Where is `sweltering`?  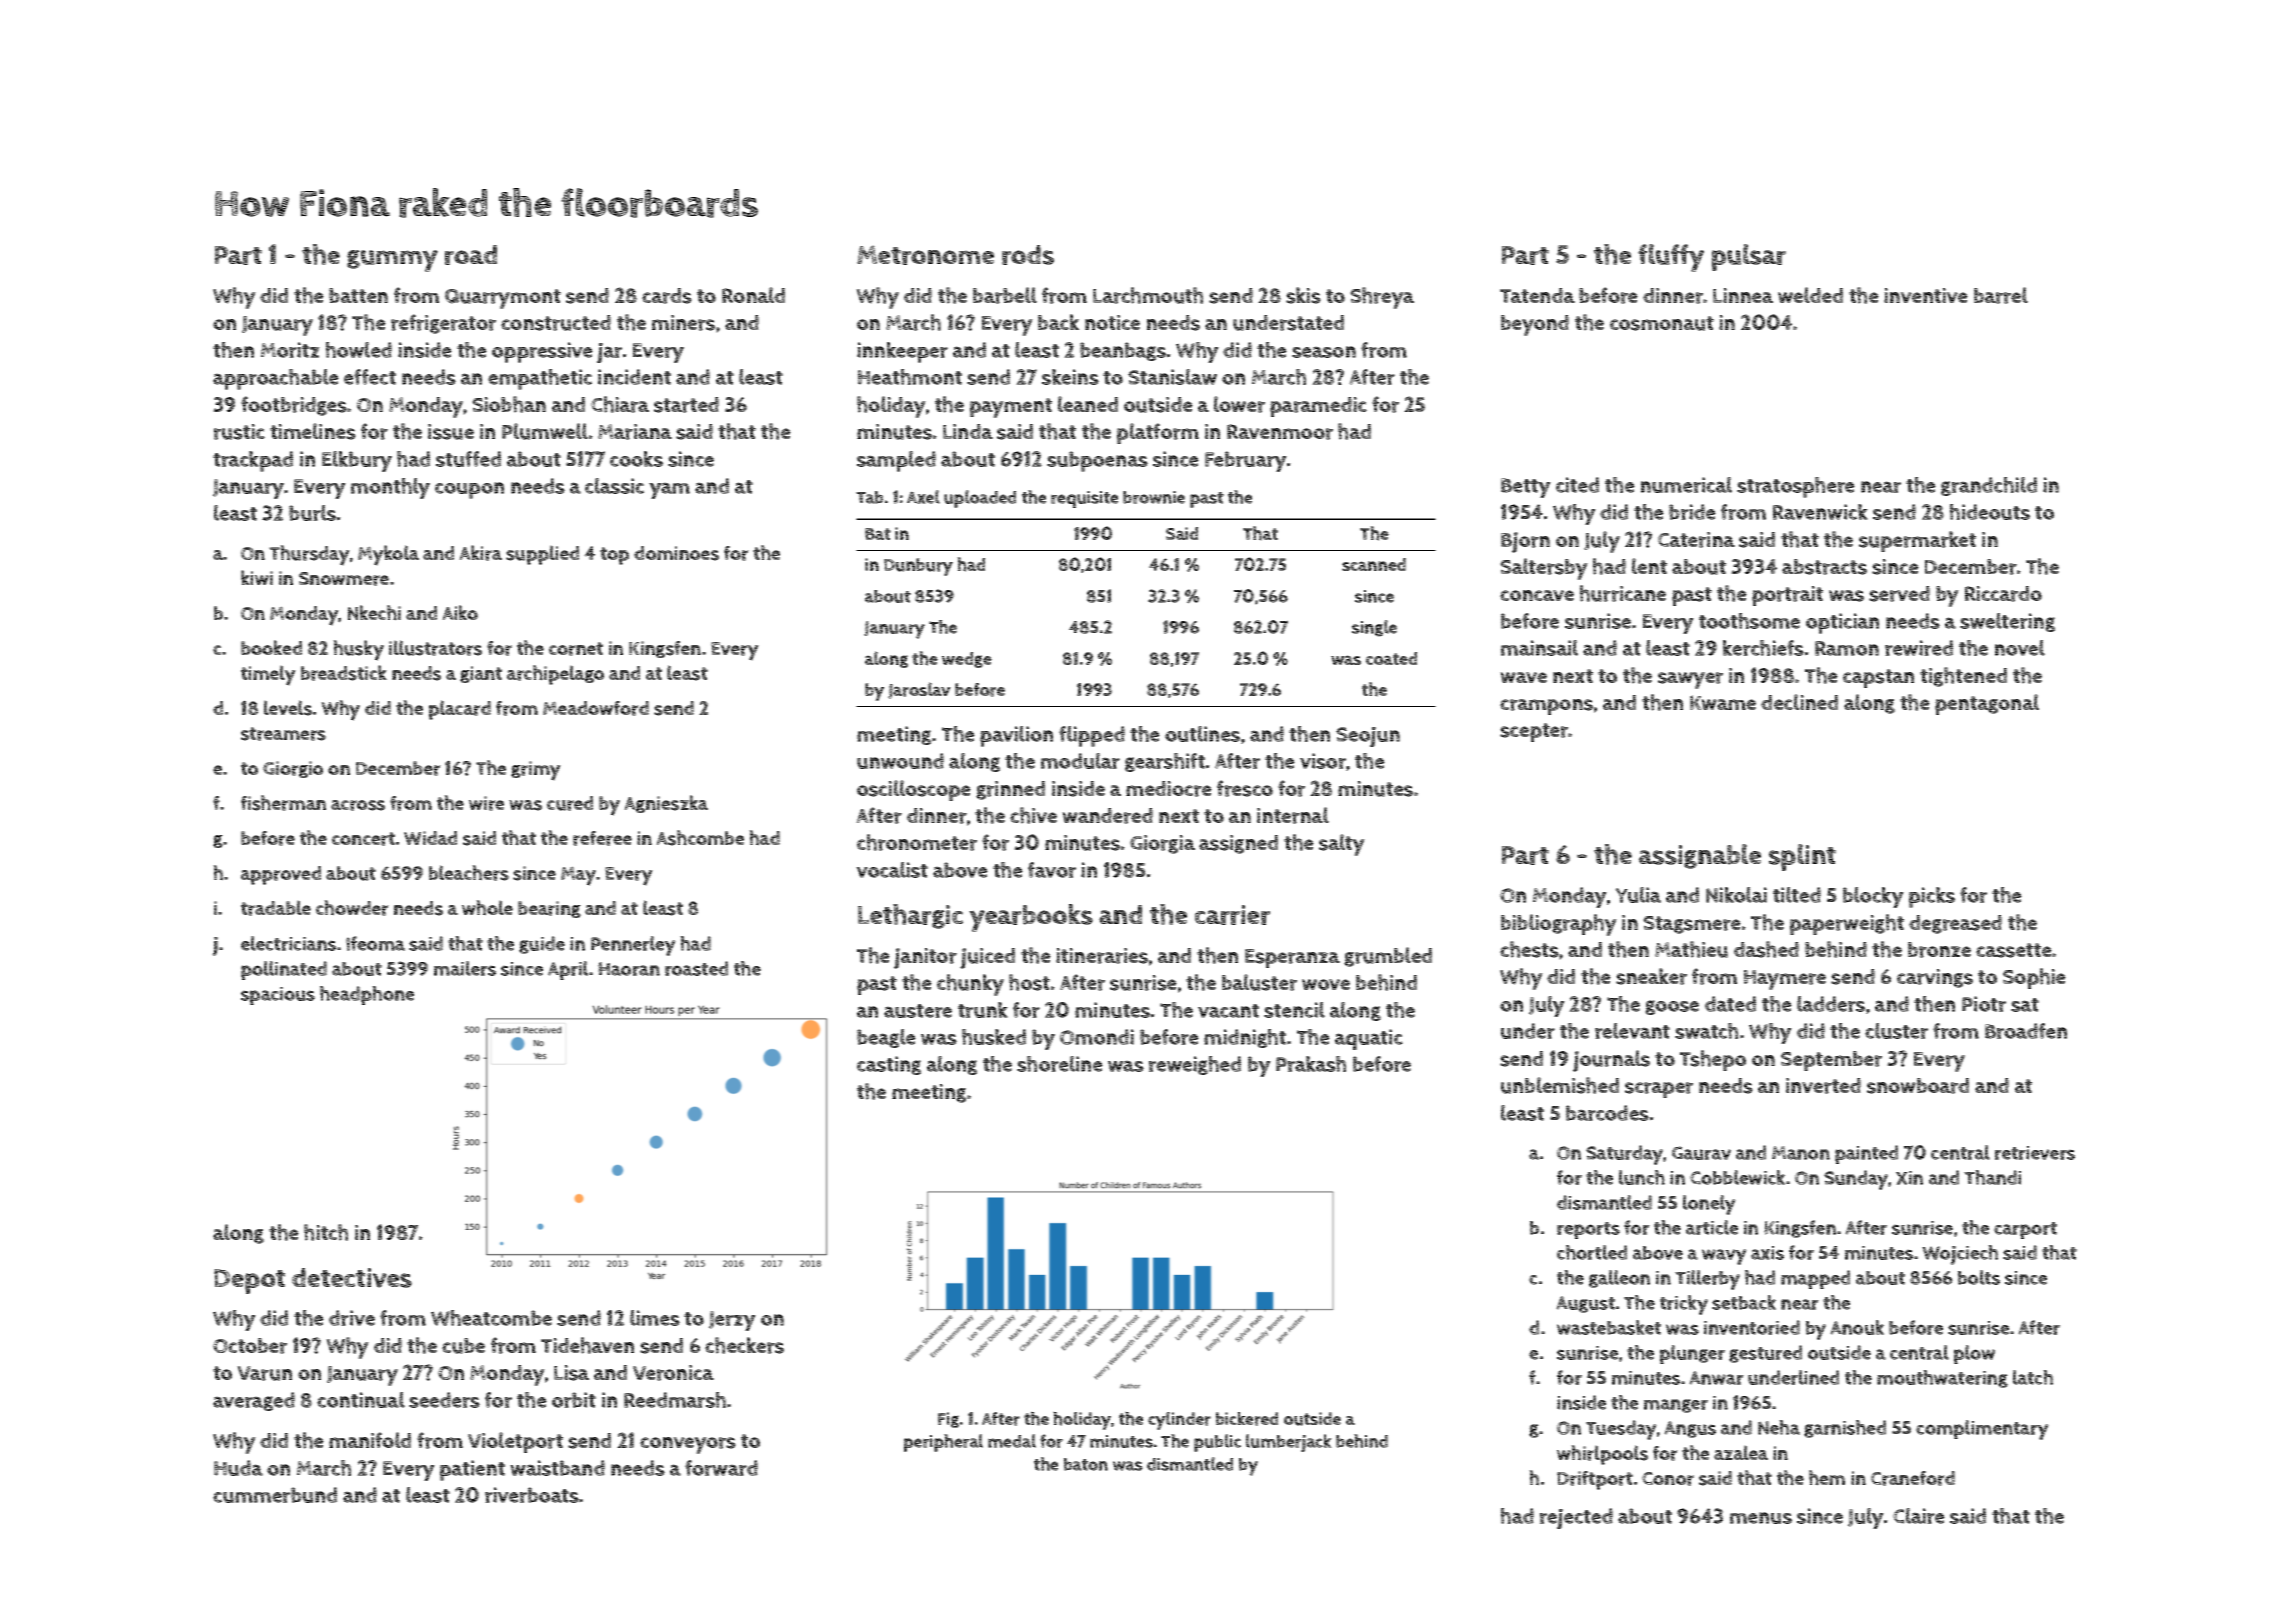
sweltering is located at coordinates (2007, 622).
